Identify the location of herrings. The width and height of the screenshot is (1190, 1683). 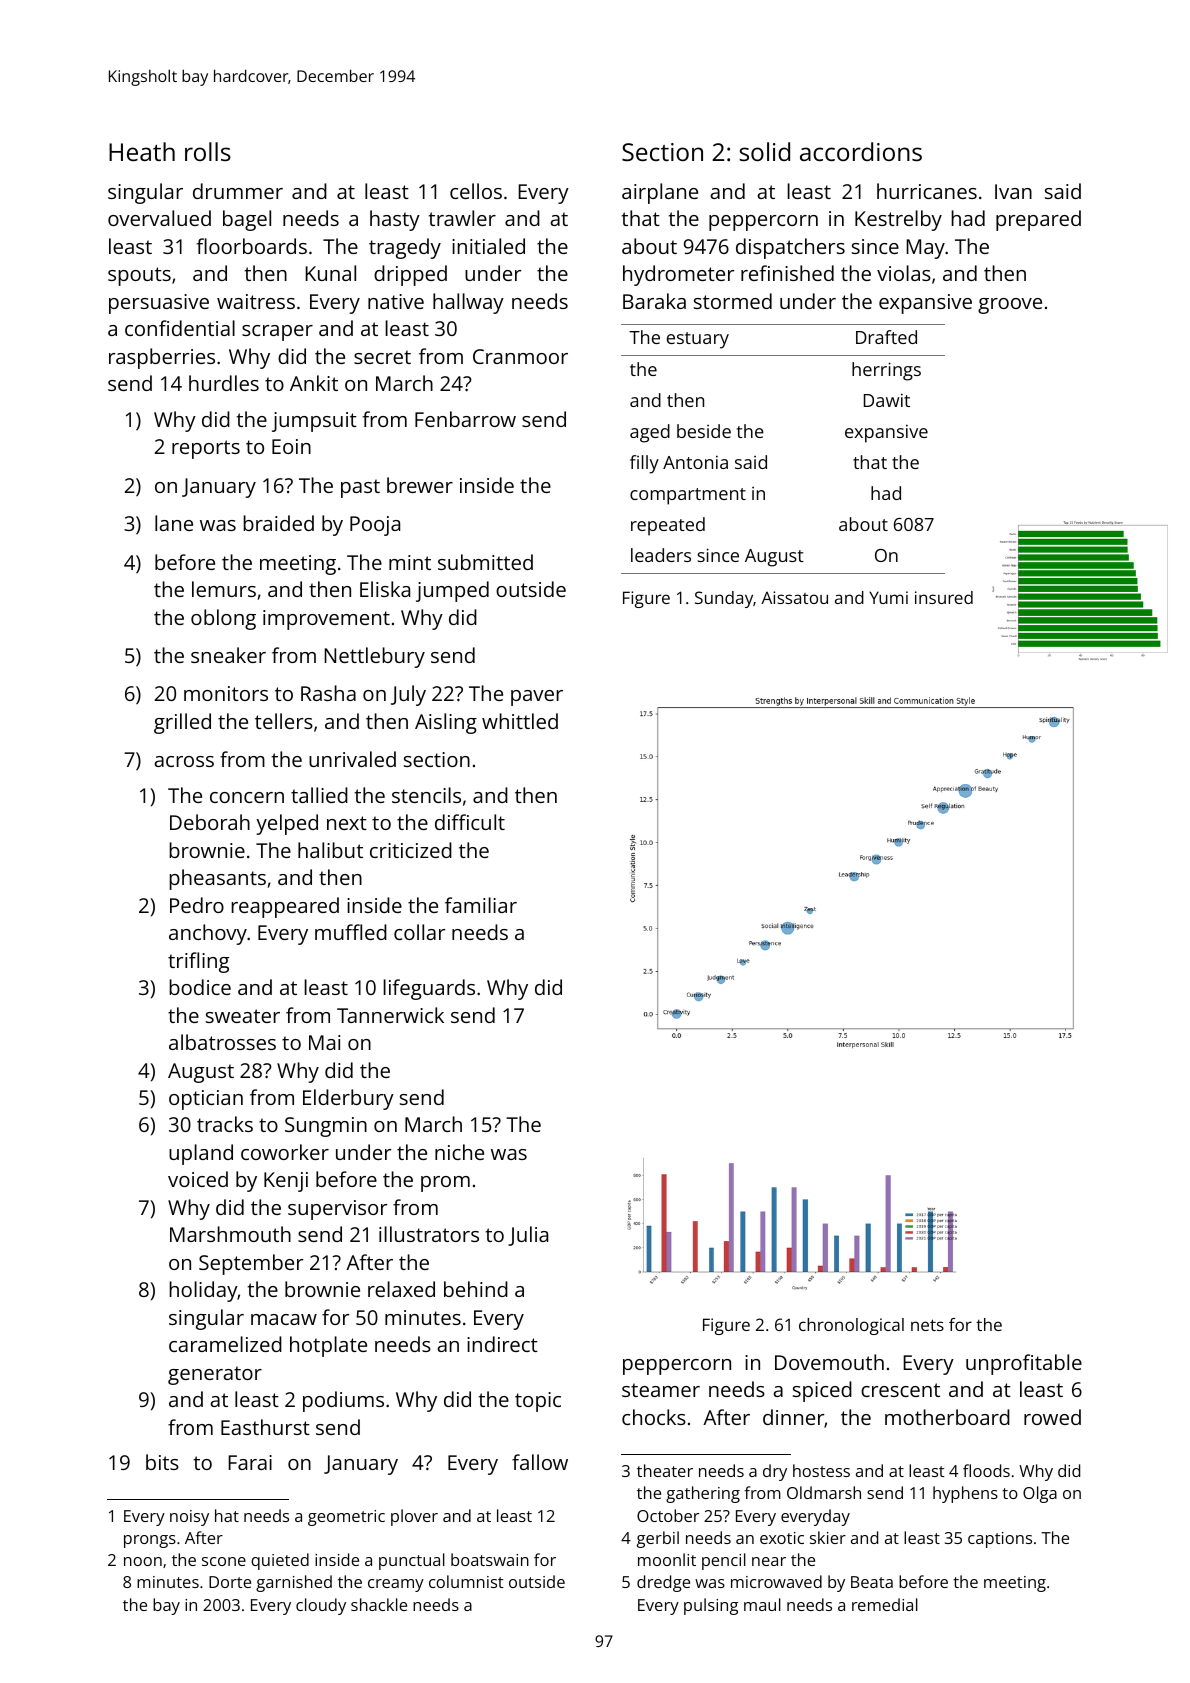
(886, 371).
